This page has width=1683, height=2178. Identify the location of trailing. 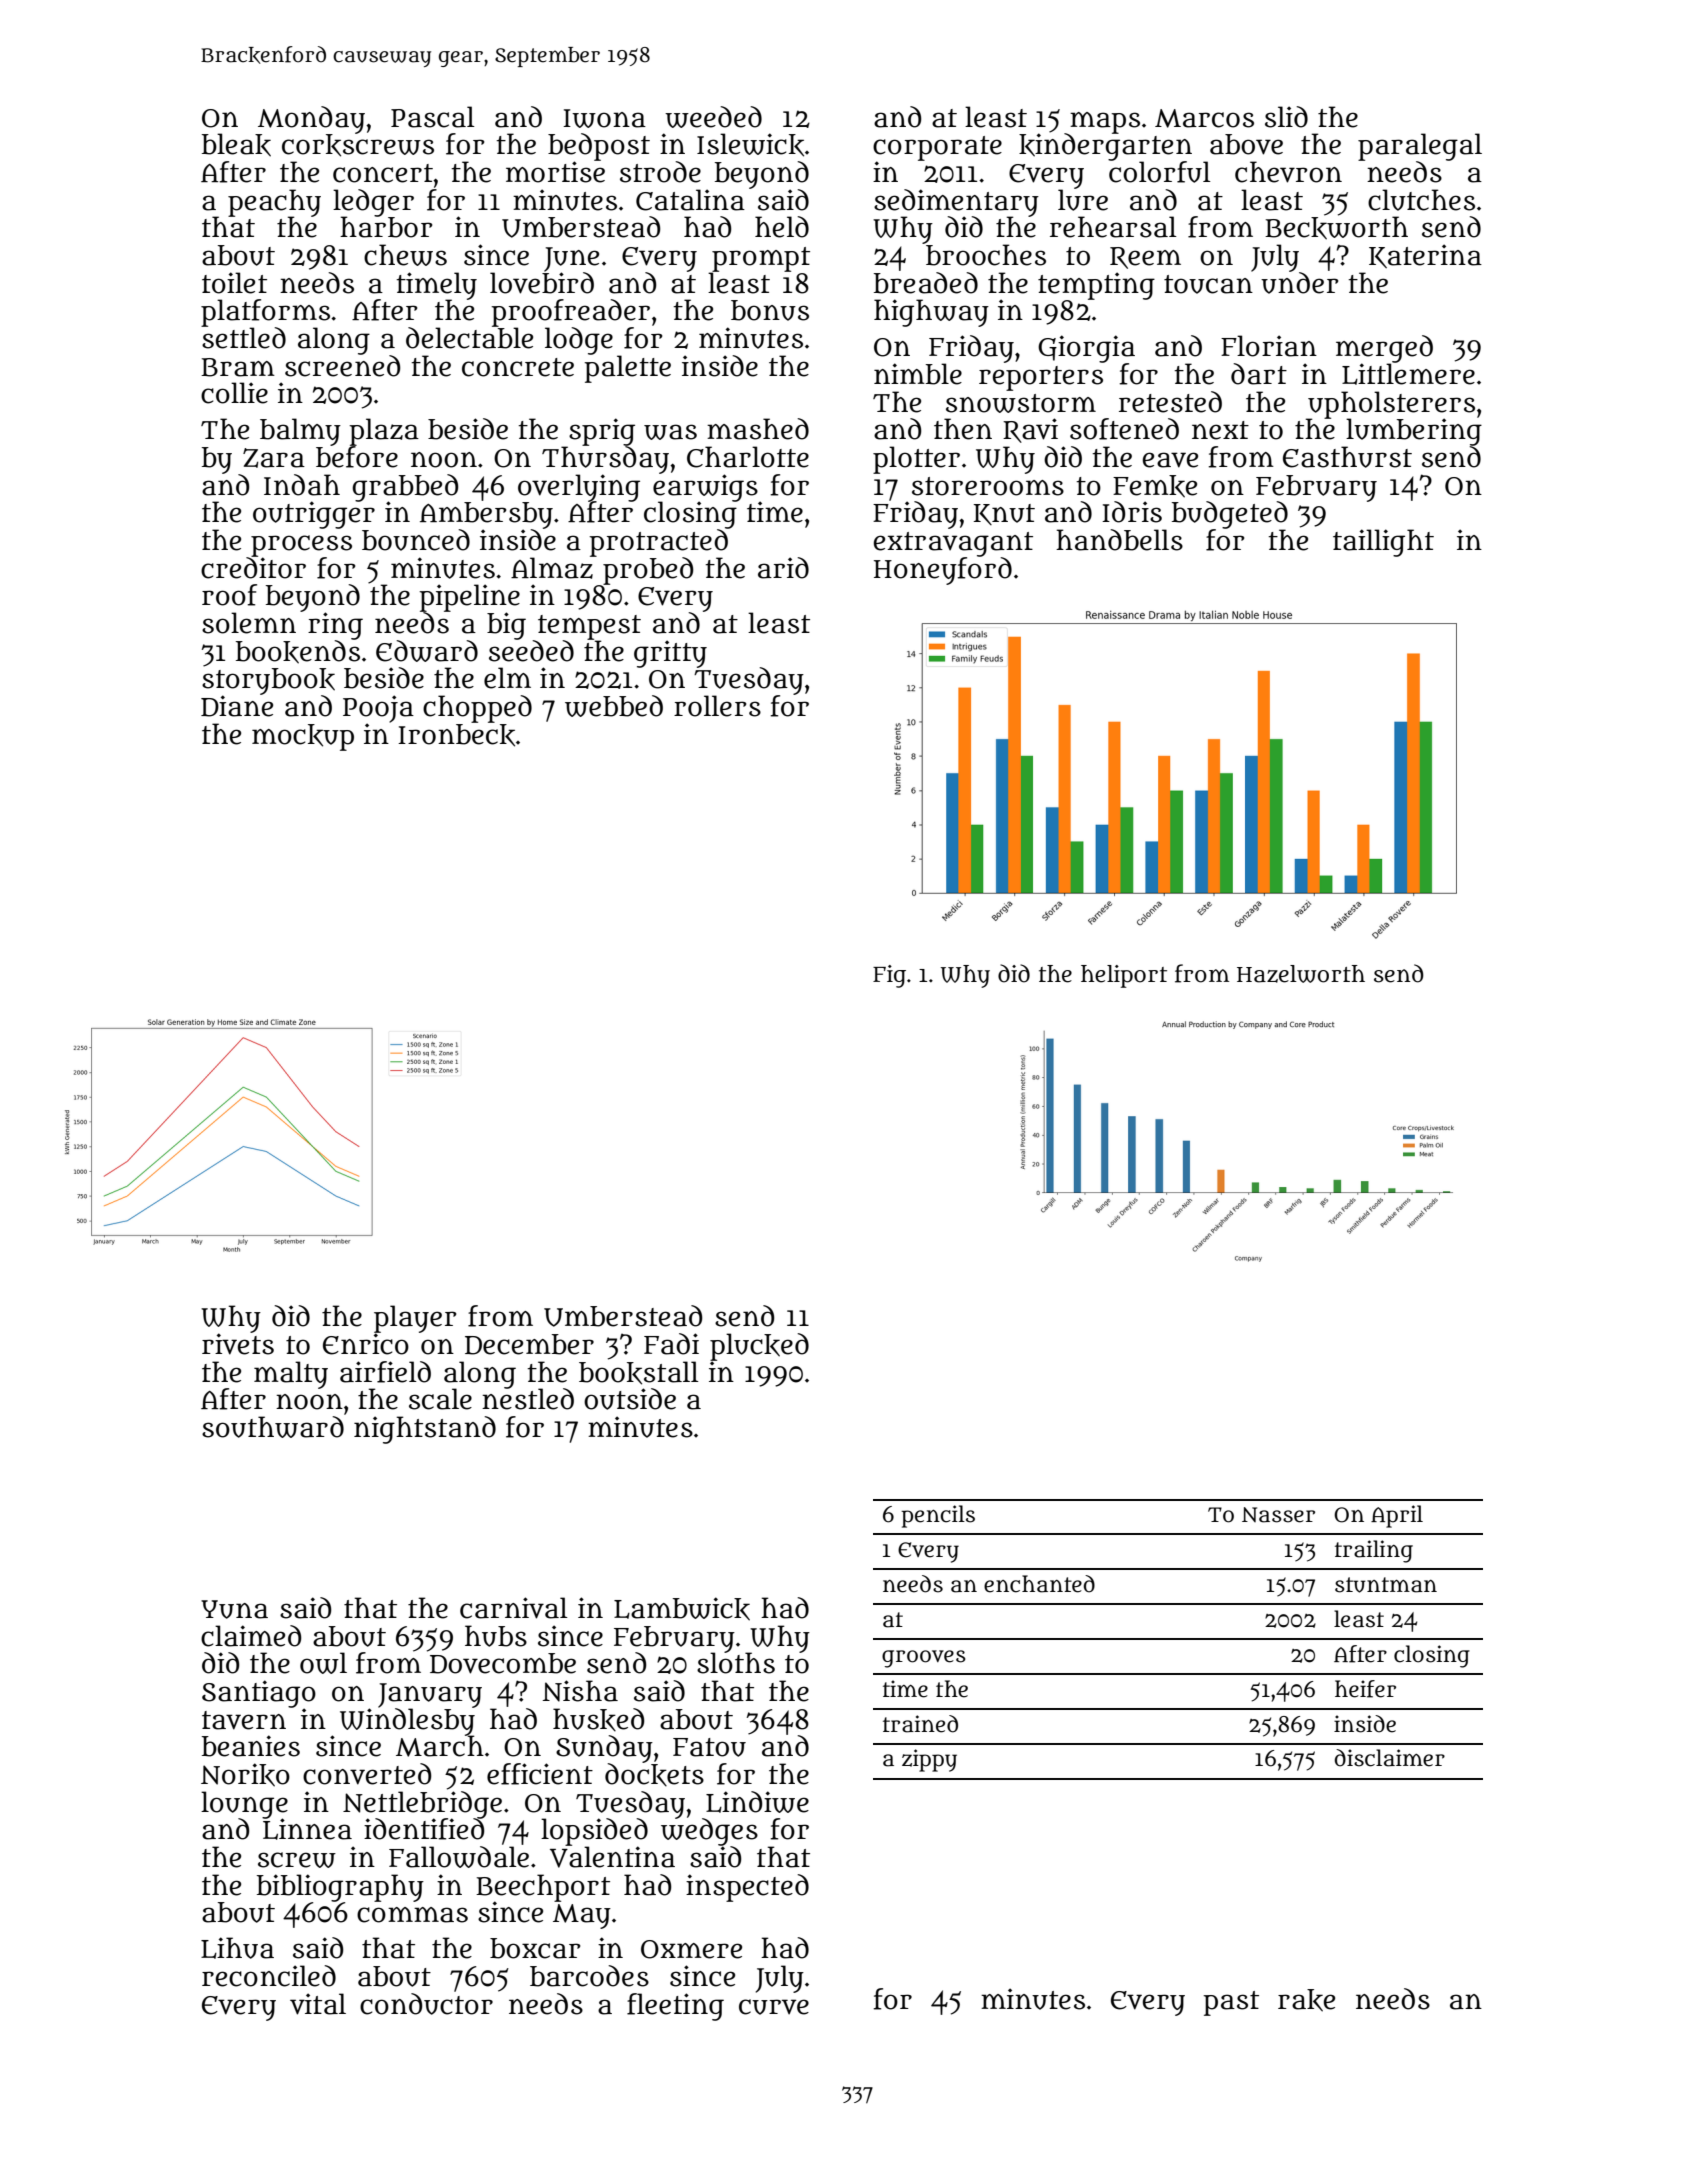
(1374, 1551).
